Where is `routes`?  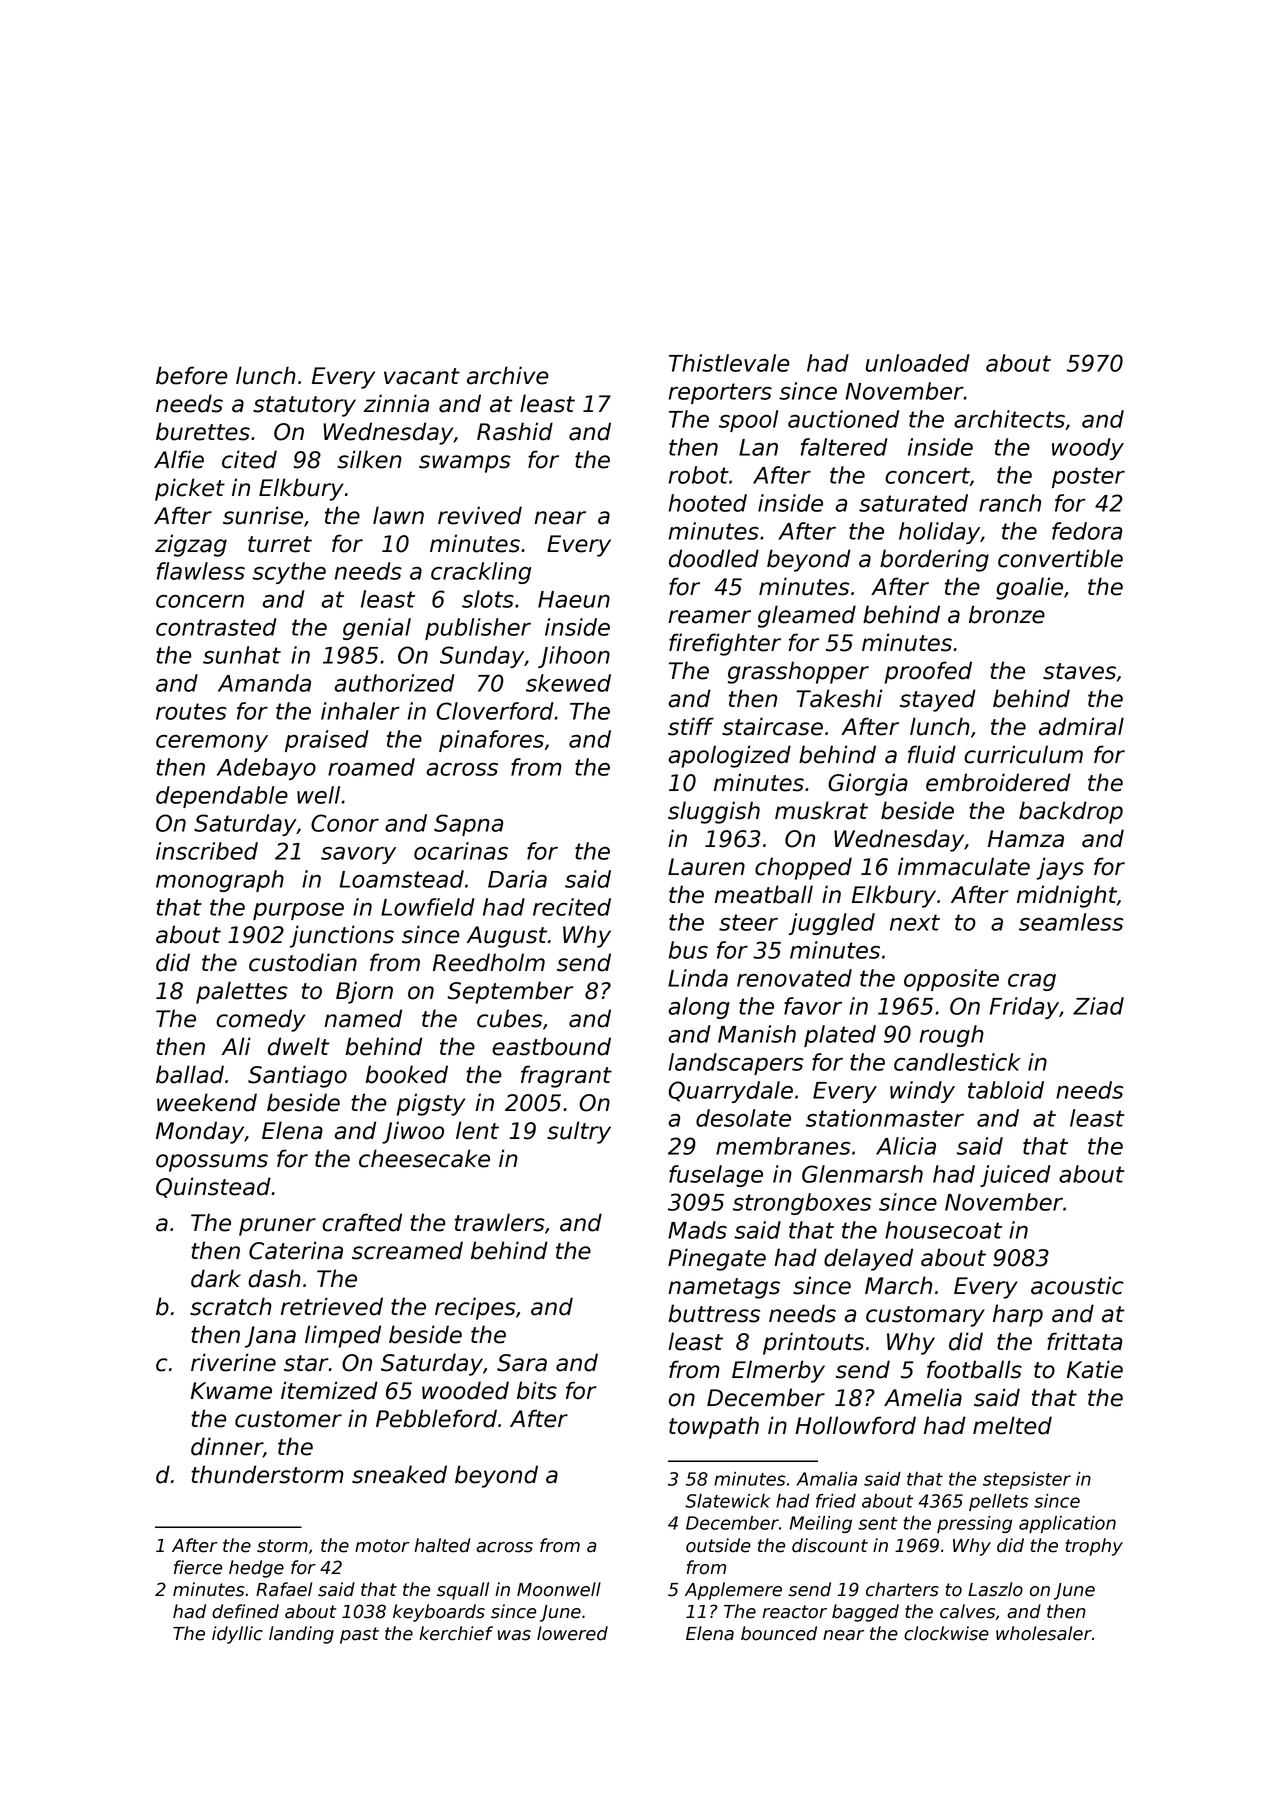 routes is located at coordinates (191, 711).
